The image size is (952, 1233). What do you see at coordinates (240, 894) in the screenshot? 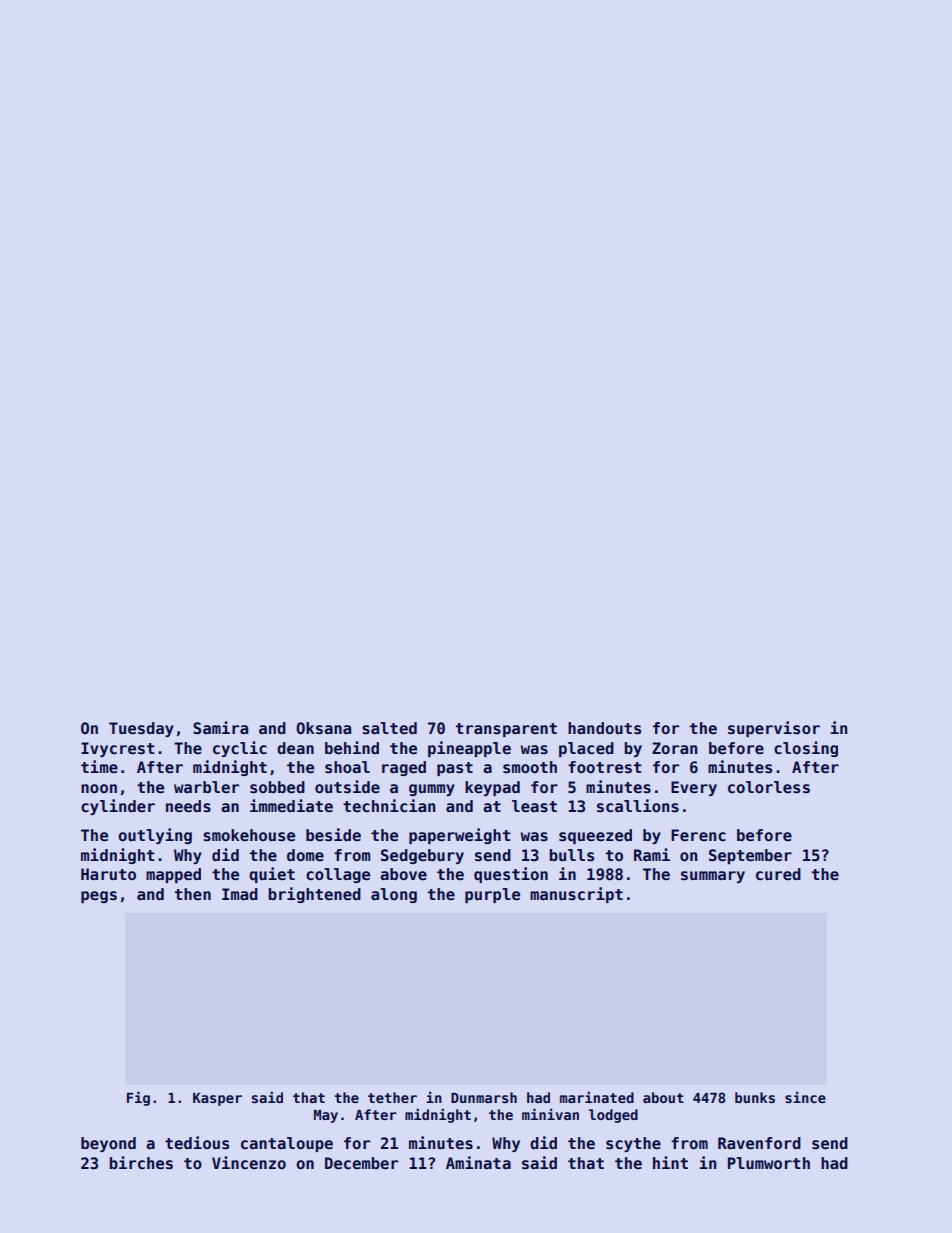
I see `Imad` at bounding box center [240, 894].
